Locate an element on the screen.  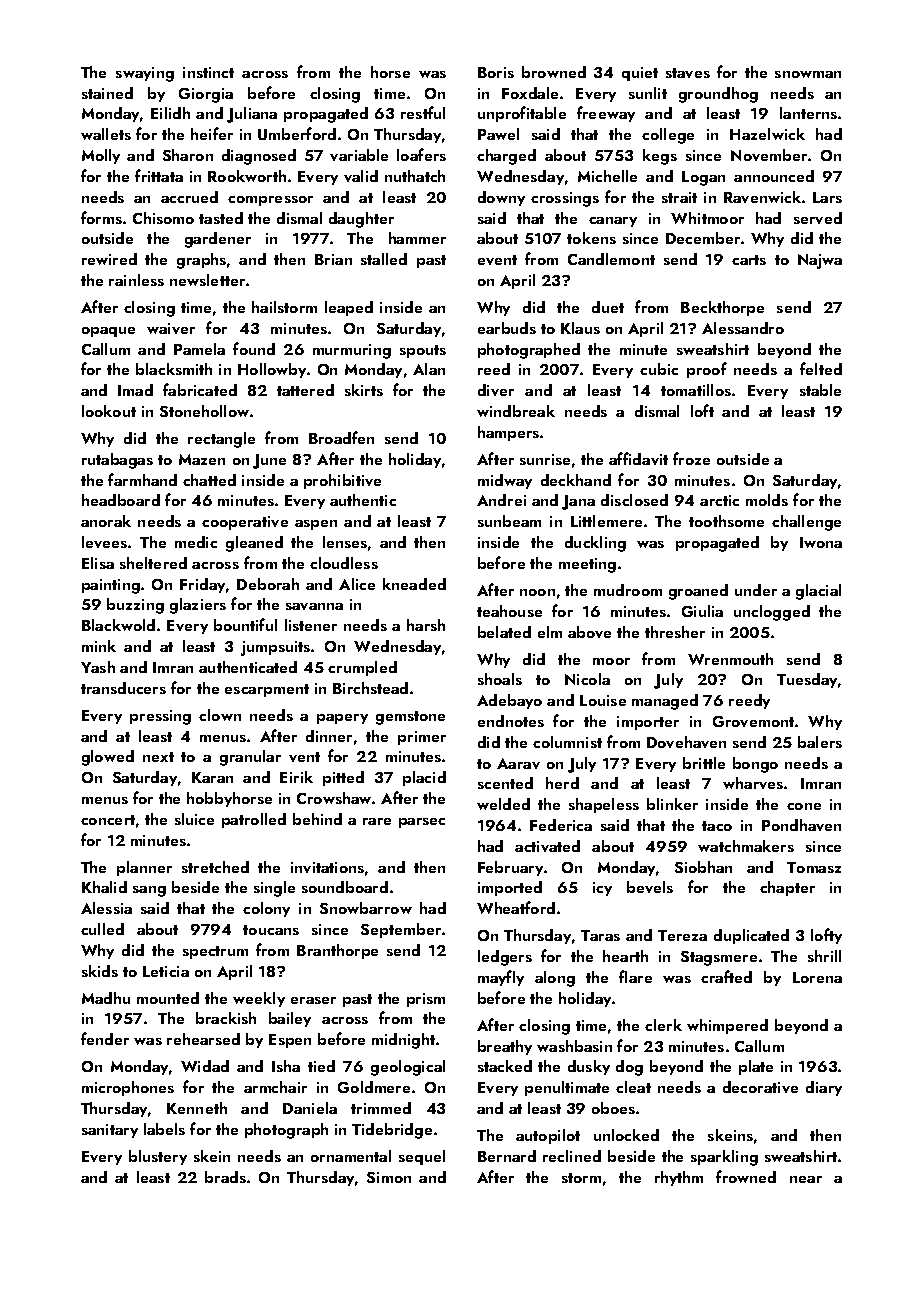
diary is located at coordinates (824, 1088).
